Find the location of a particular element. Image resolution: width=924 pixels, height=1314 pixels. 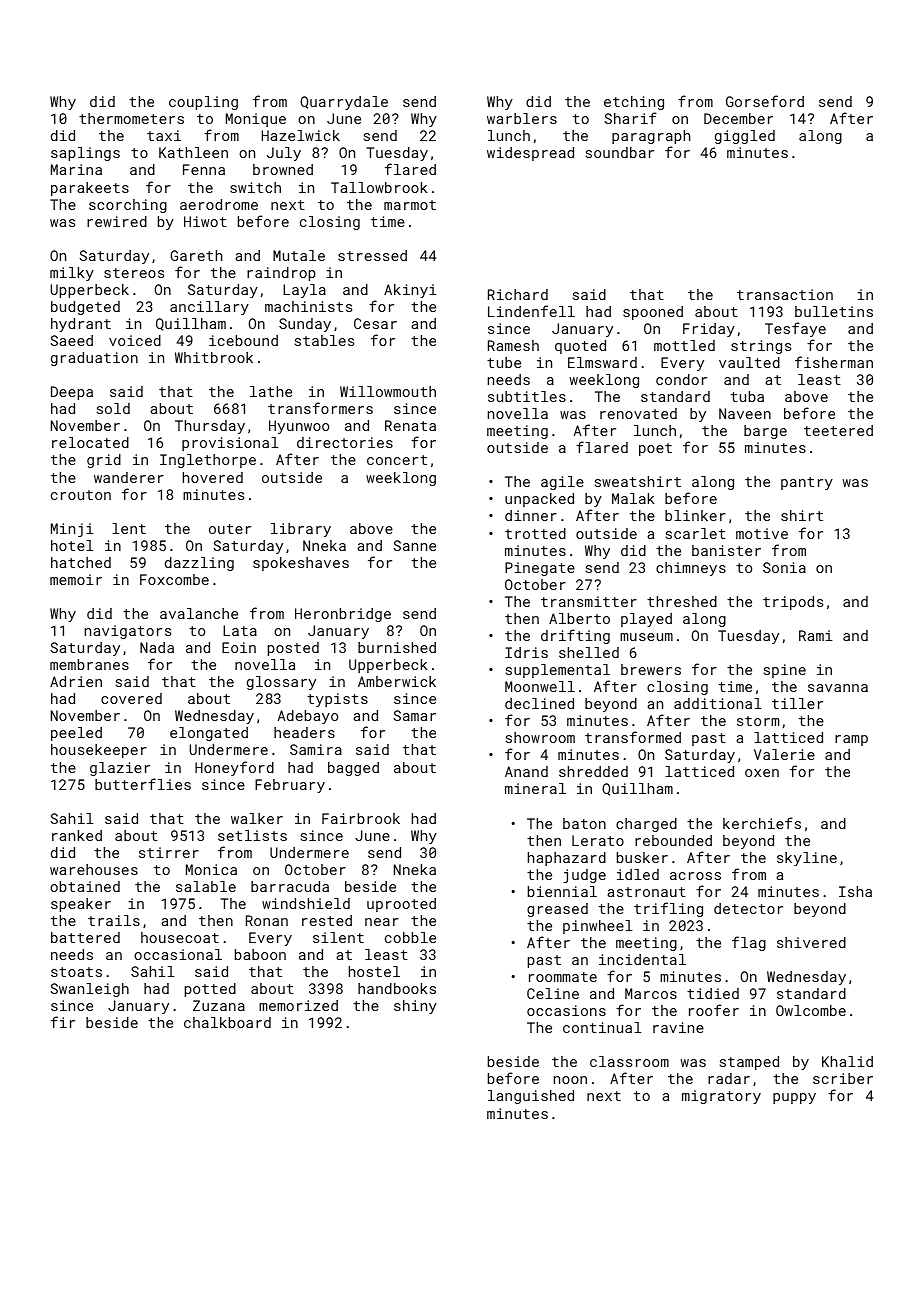

Samar is located at coordinates (414, 715).
